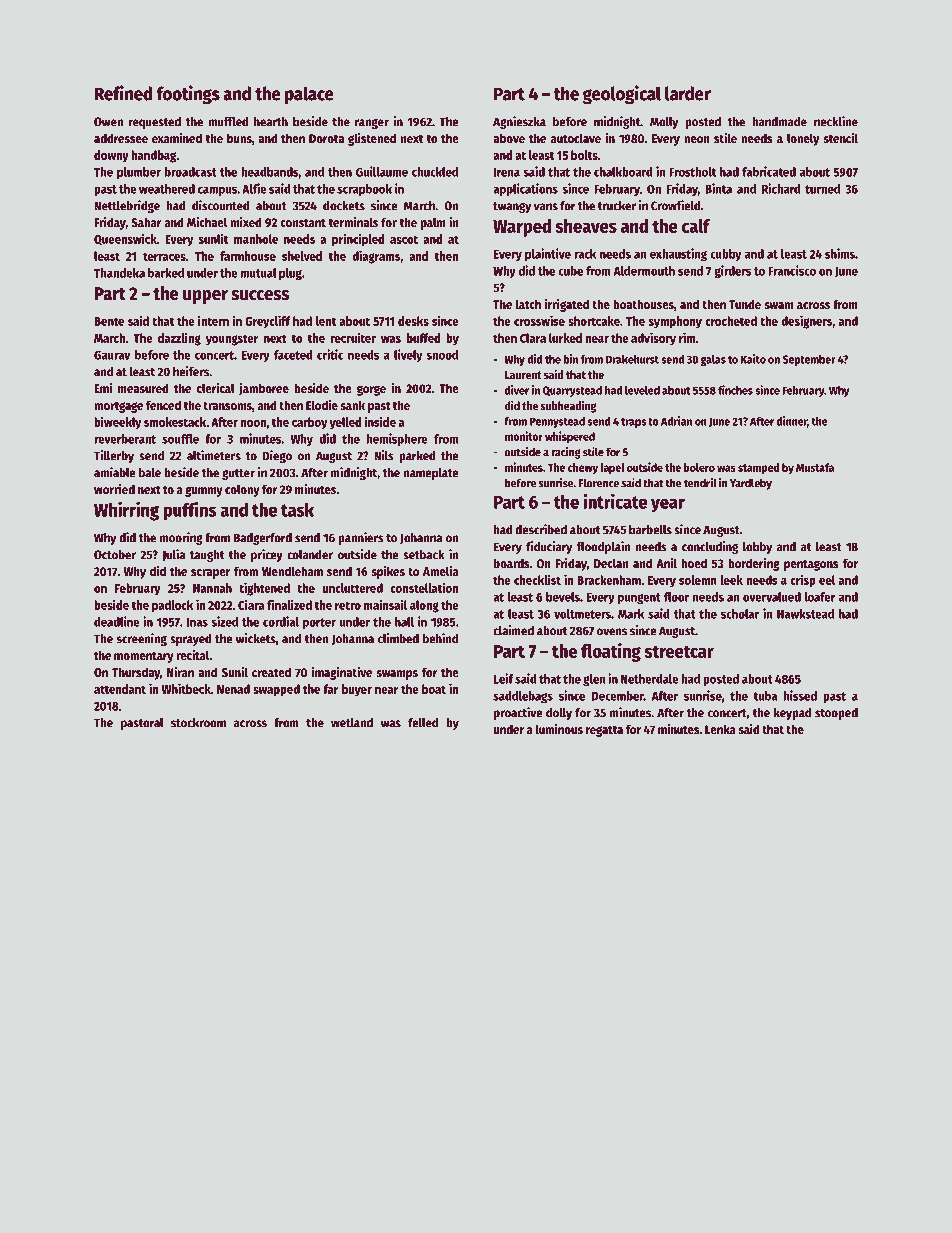  What do you see at coordinates (214, 455) in the page?
I see `altimeters` at bounding box center [214, 455].
